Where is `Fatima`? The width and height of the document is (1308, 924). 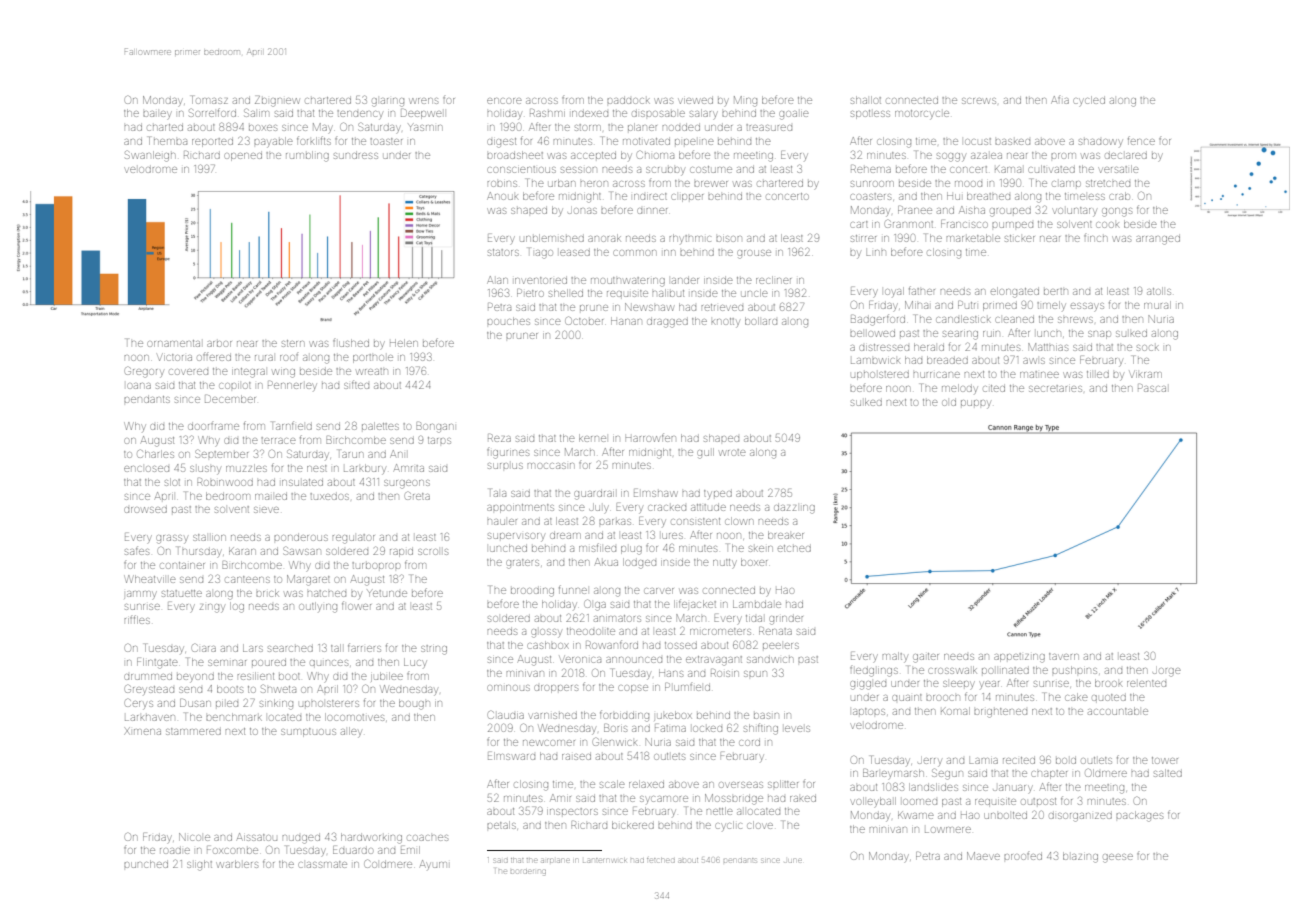
Fatima is located at coordinates (670, 728).
